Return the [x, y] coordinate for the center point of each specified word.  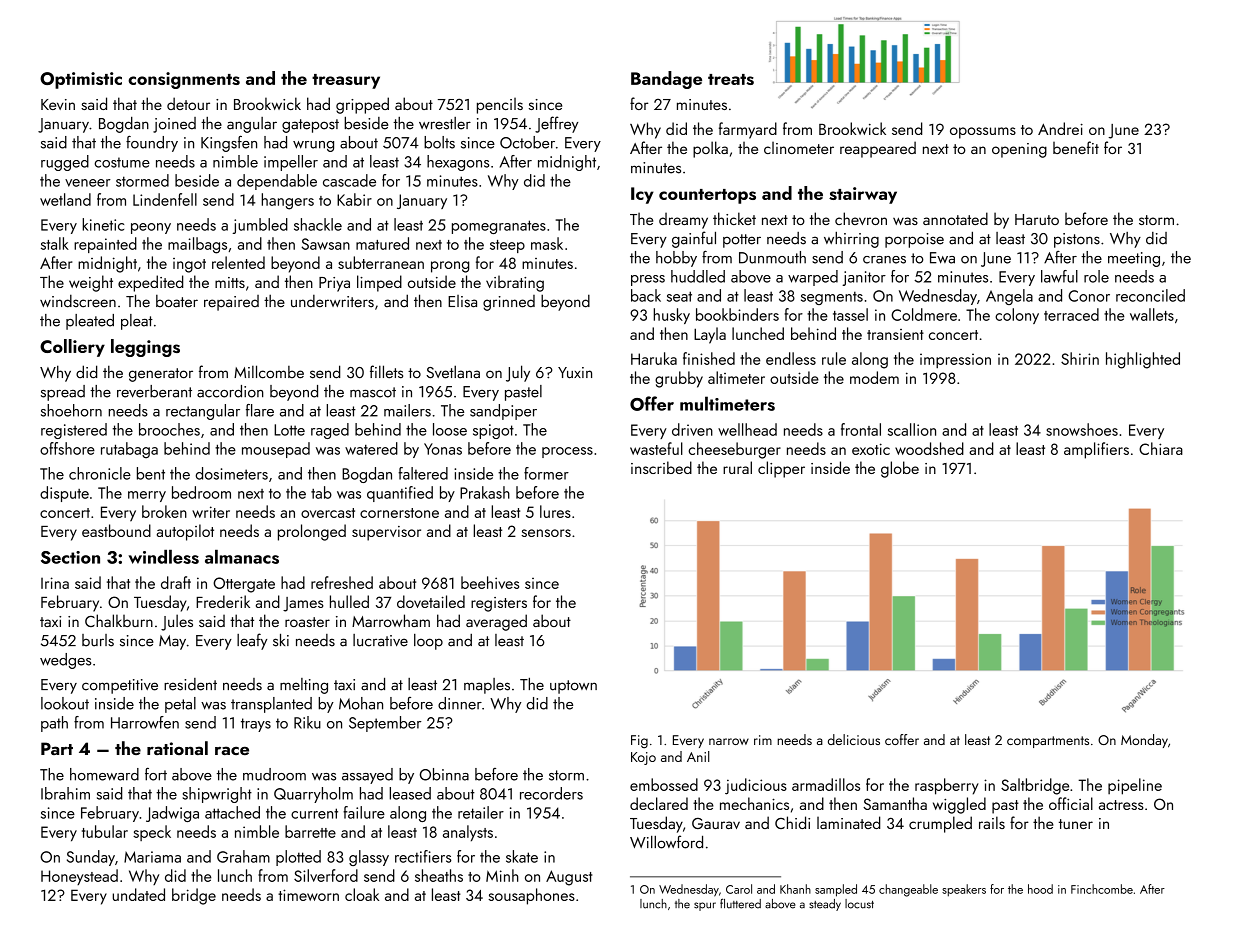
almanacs [242, 557]
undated [139, 894]
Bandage [666, 80]
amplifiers [1096, 450]
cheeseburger [735, 450]
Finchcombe [1102, 889]
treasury [346, 81]
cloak [362, 894]
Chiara [1161, 448]
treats [731, 79]
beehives [490, 582]
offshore [67, 448]
